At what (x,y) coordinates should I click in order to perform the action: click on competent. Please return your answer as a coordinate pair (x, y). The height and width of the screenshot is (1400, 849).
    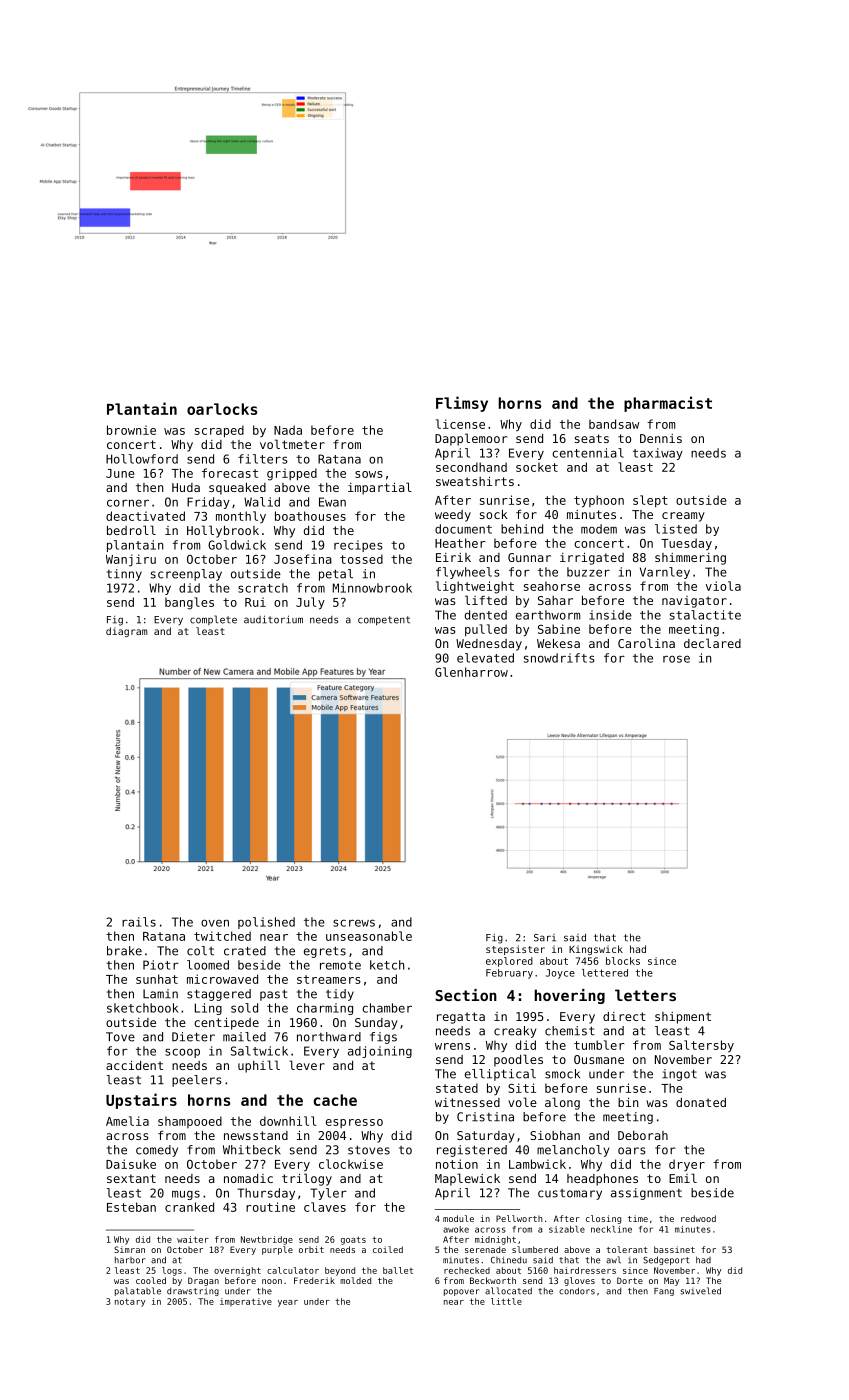
    Looking at the image, I should click on (384, 621).
